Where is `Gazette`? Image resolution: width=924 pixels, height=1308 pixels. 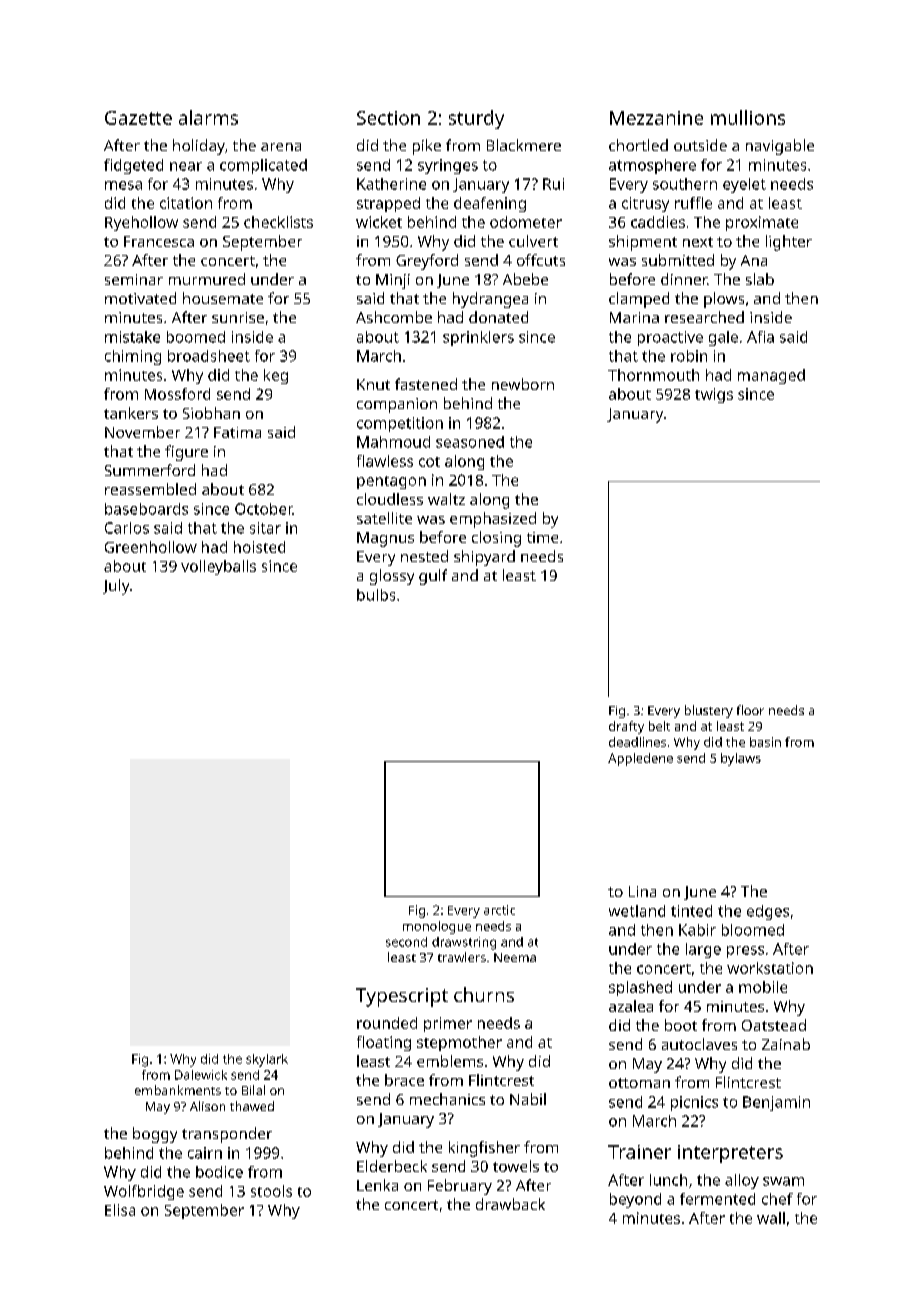 Gazette is located at coordinates (138, 118).
